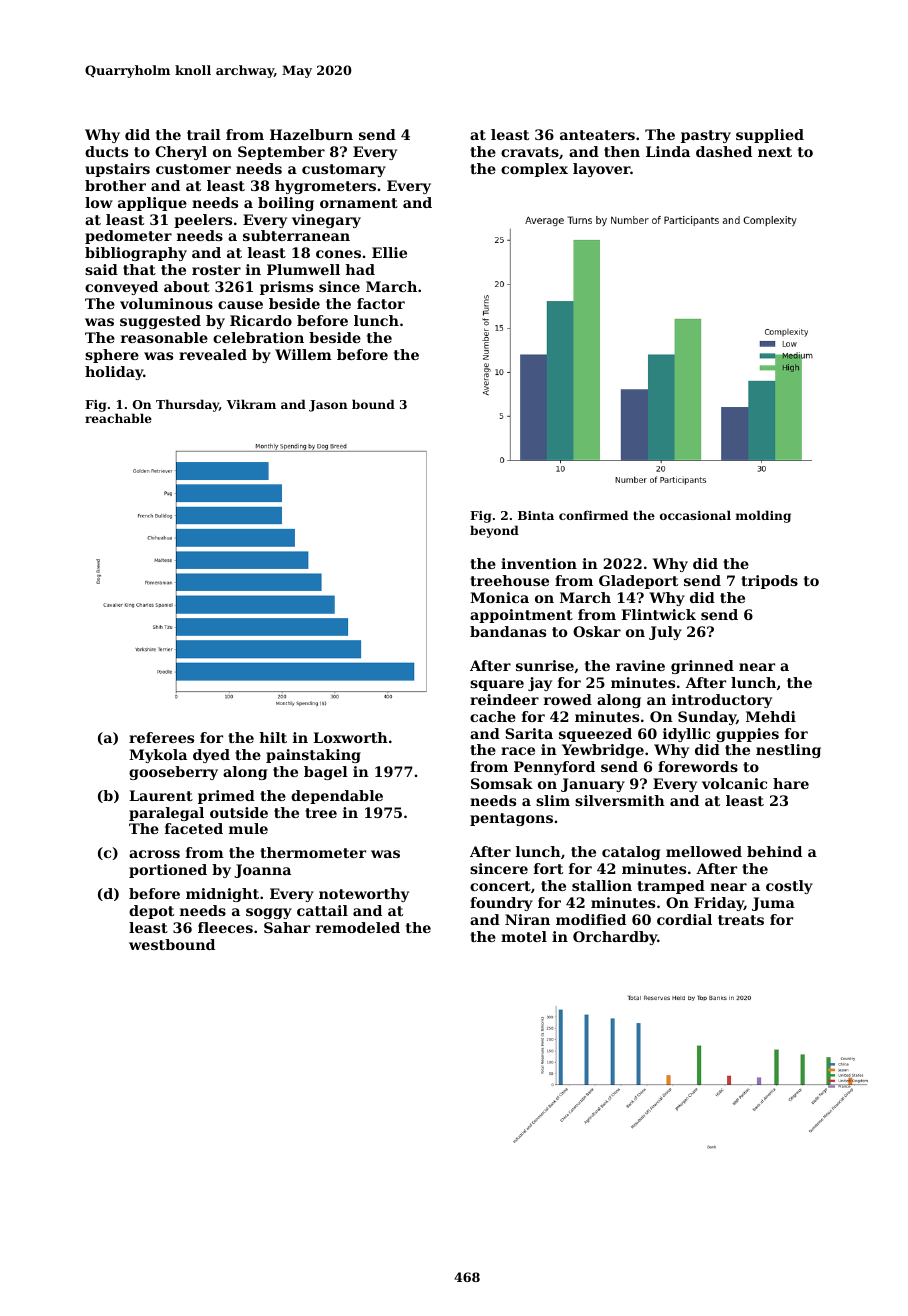  What do you see at coordinates (151, 912) in the document?
I see `depot` at bounding box center [151, 912].
